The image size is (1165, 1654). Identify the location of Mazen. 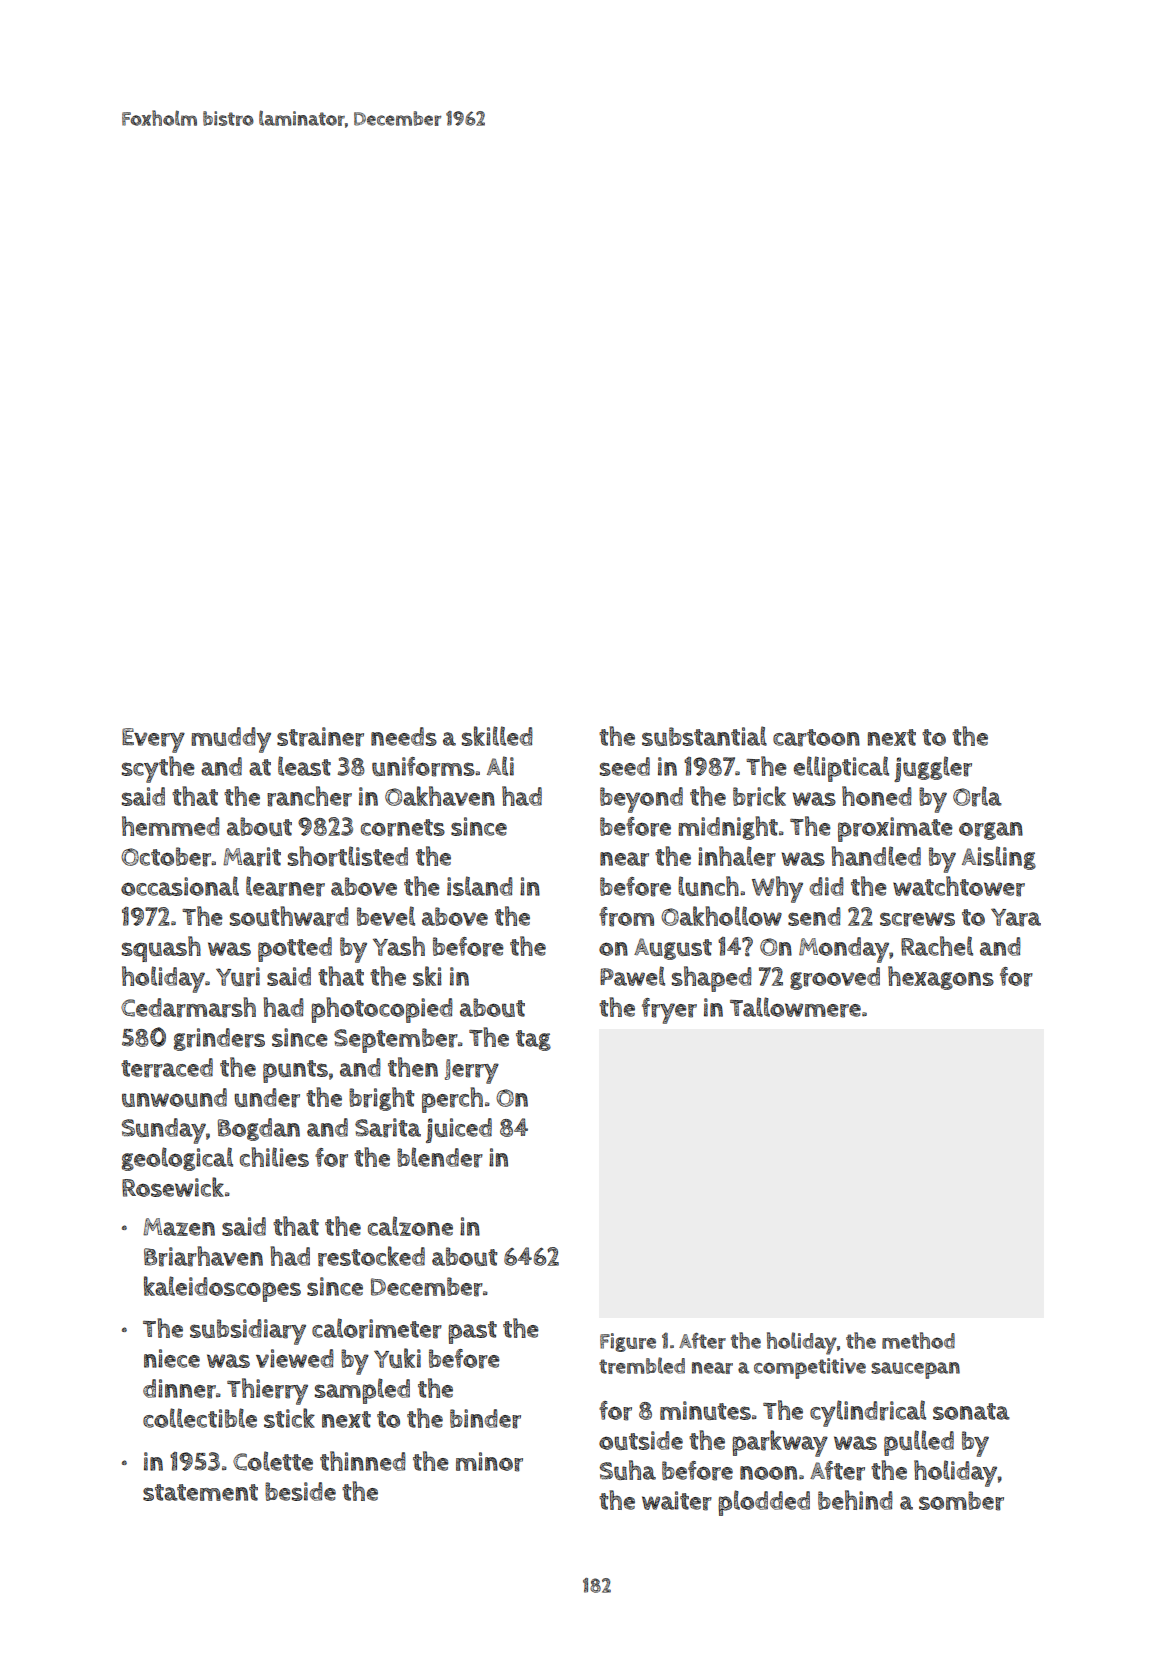
(179, 1227).
